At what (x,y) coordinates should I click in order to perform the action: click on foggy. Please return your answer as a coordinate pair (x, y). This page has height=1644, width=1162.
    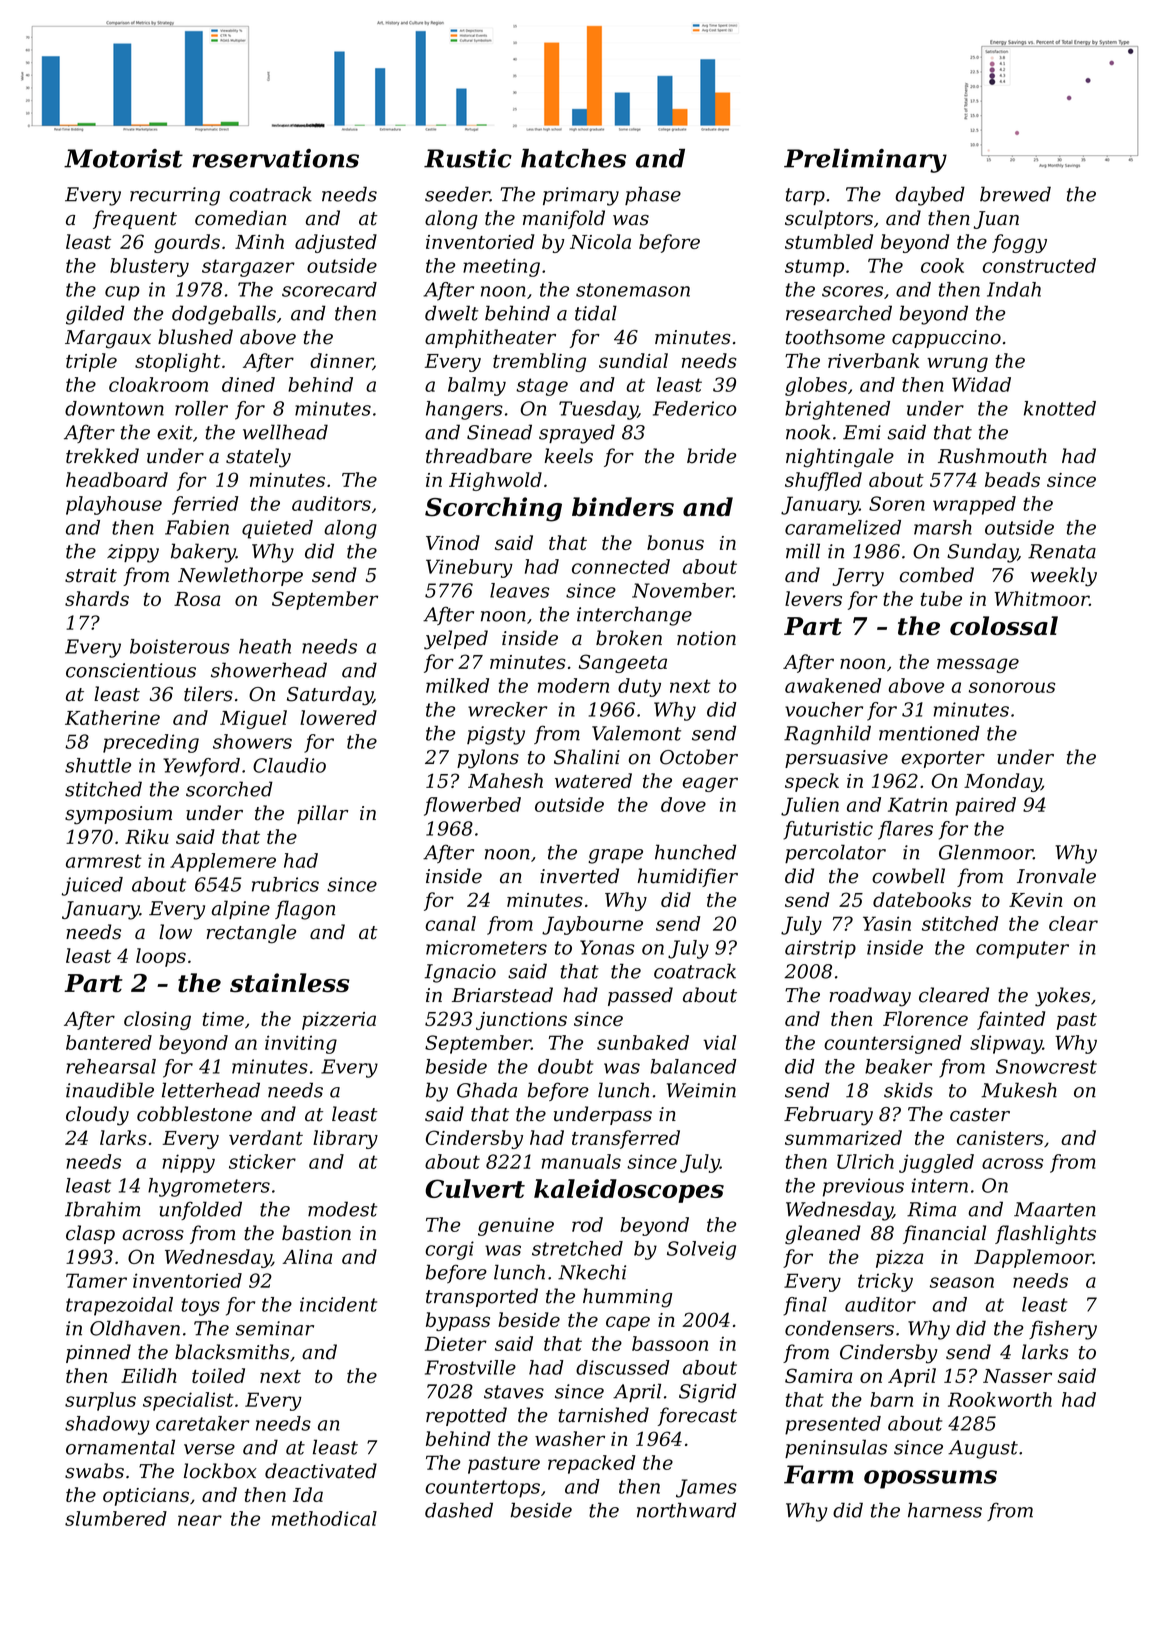
    Looking at the image, I should click on (1019, 243).
